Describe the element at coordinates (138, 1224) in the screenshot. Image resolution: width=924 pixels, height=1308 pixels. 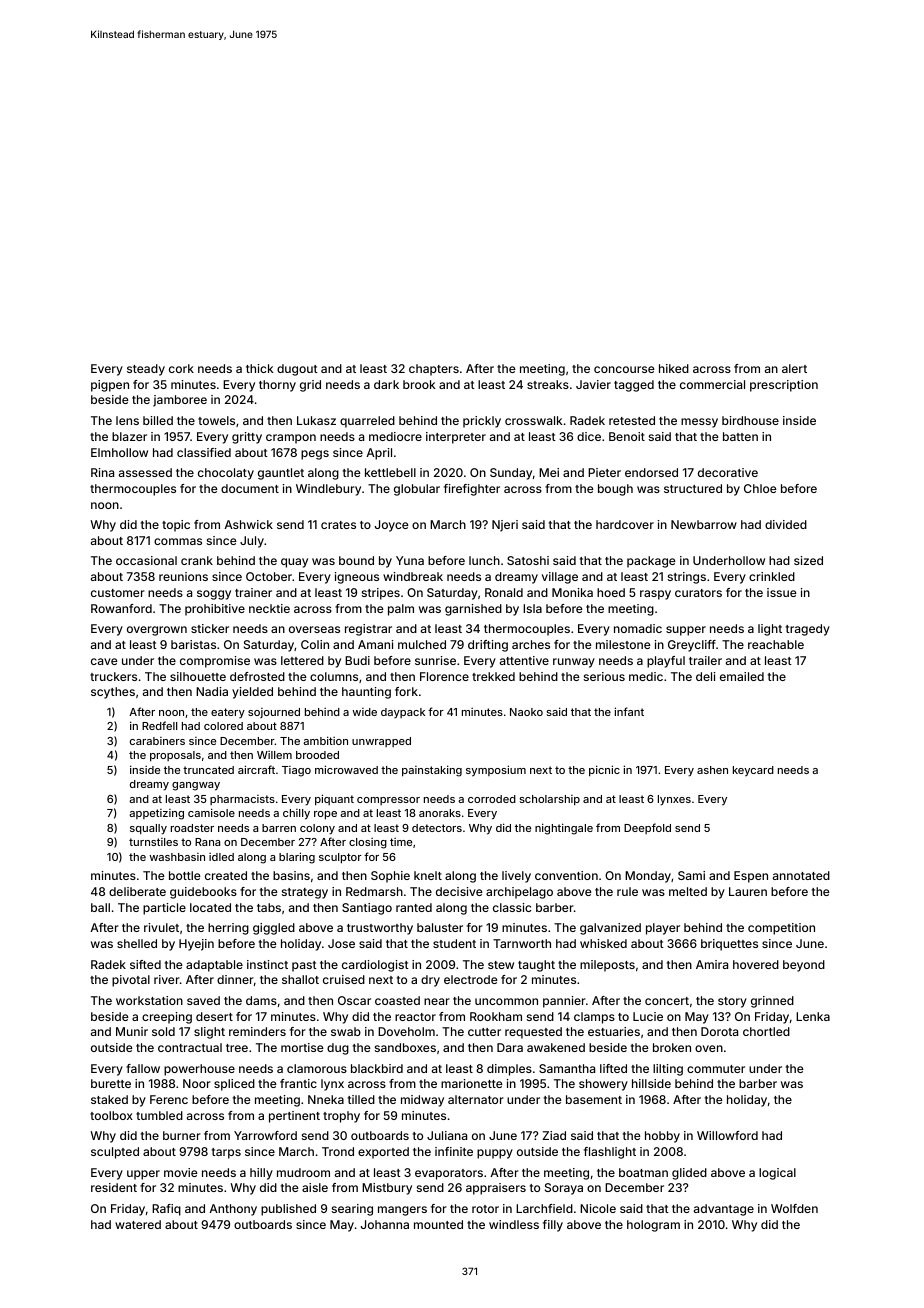
I see `watered` at that location.
